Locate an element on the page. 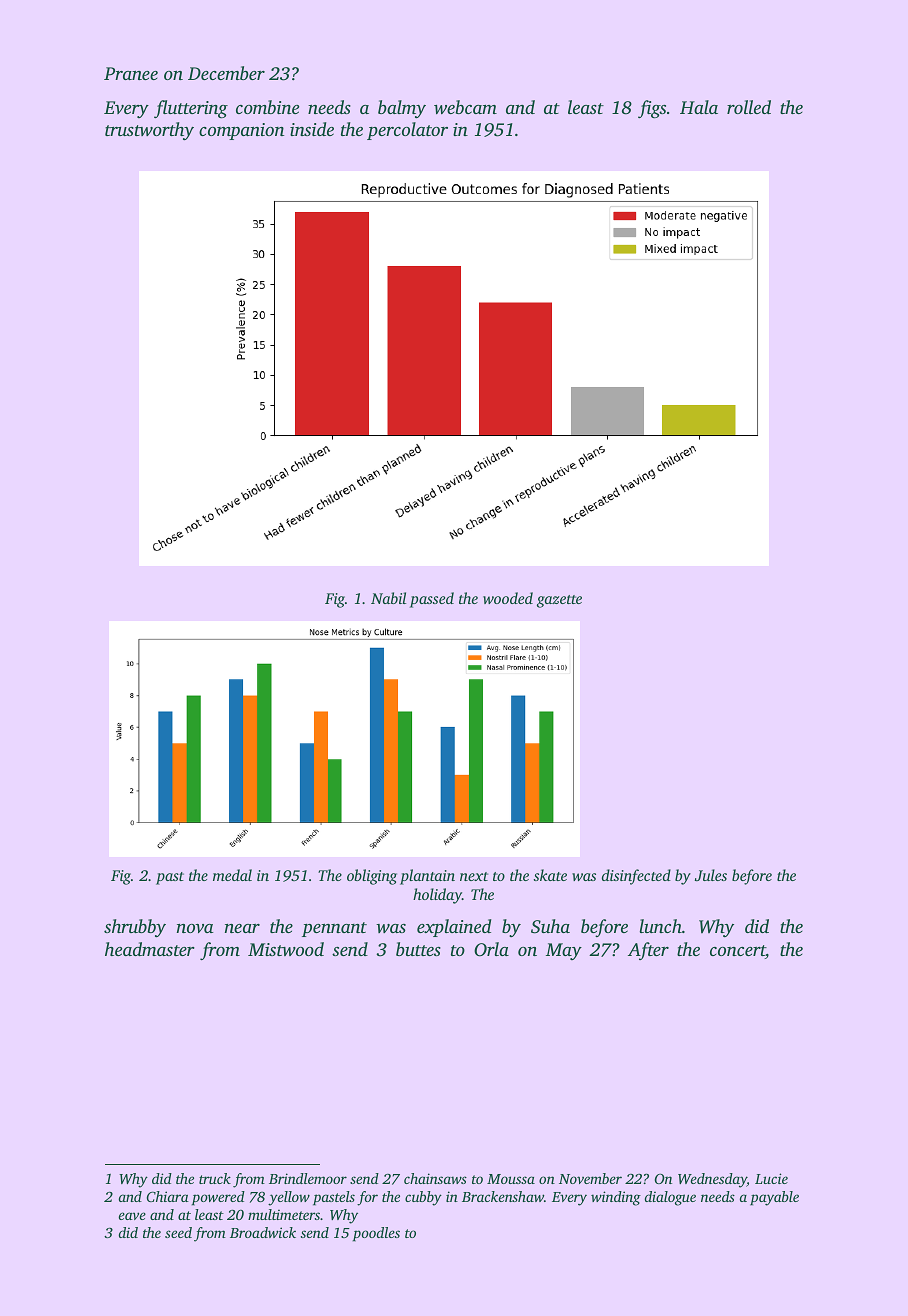  webcam is located at coordinates (465, 107).
